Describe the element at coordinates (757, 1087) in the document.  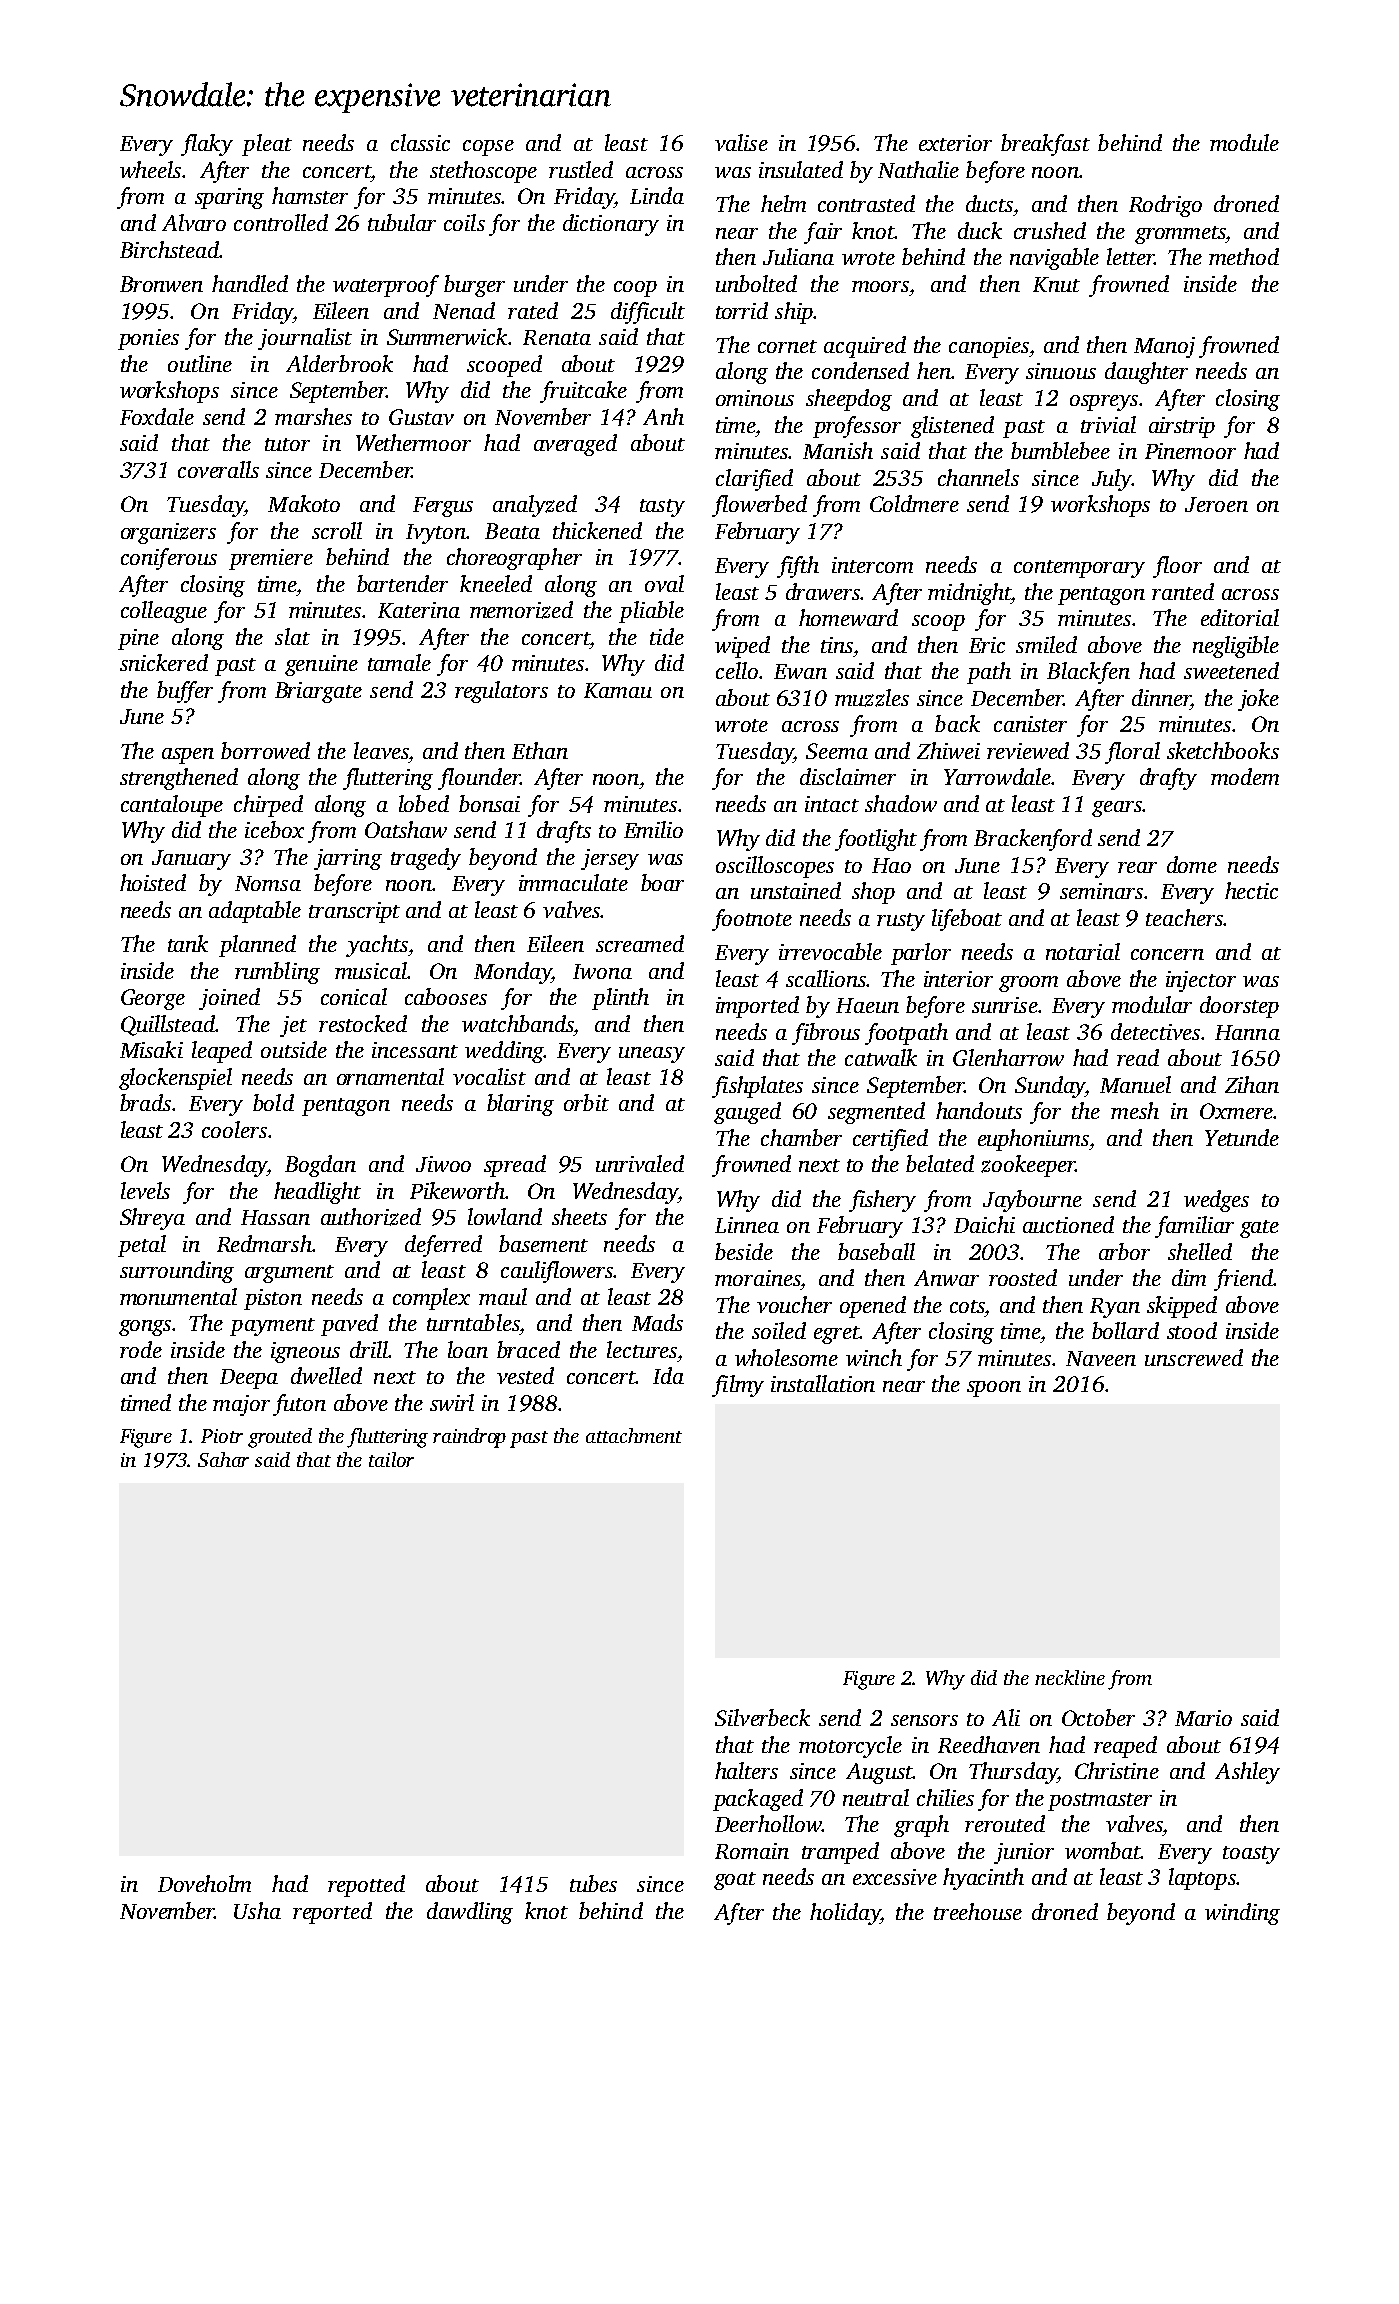
I see `fishplates` at that location.
